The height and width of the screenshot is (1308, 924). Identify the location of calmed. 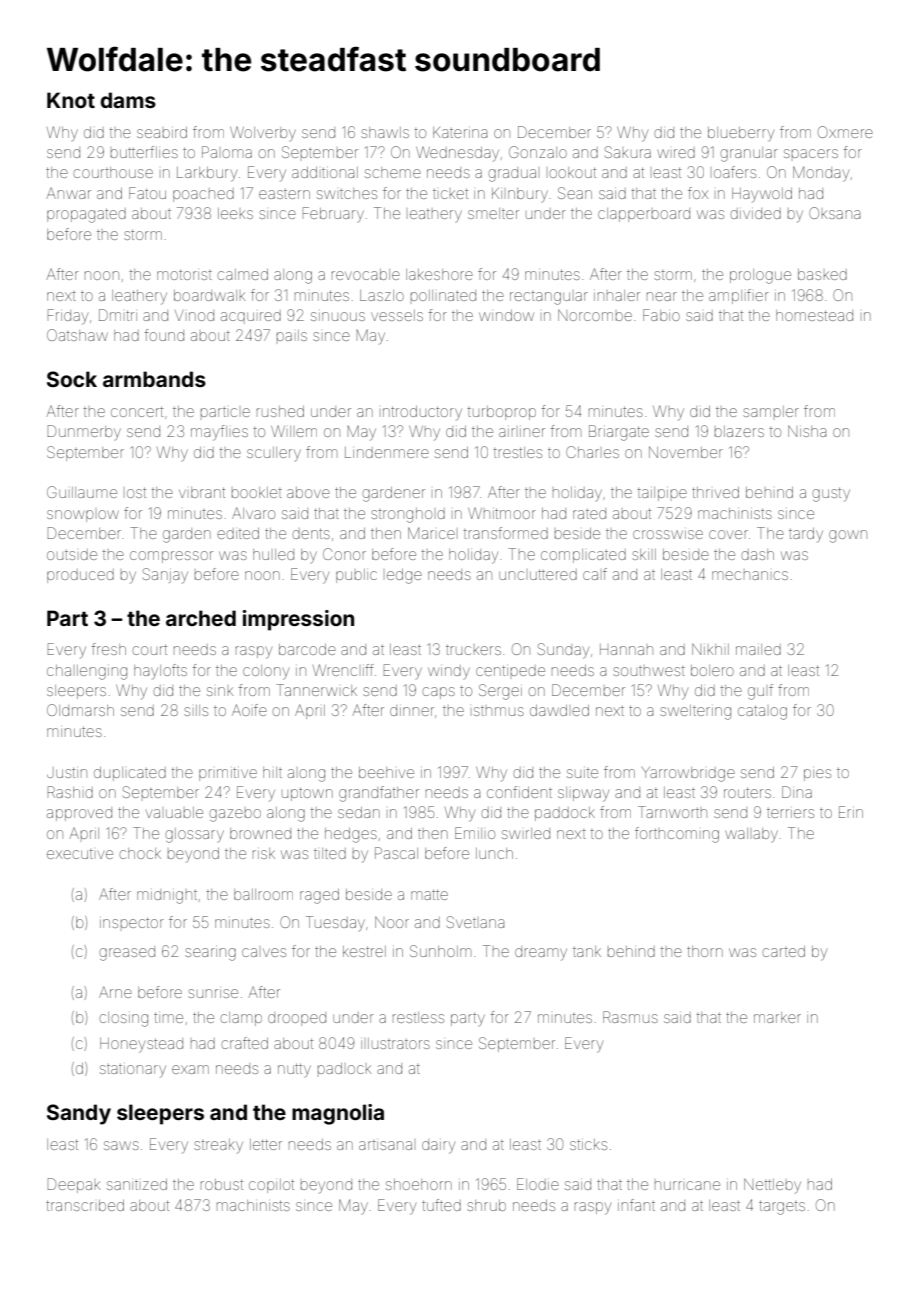
(243, 274).
